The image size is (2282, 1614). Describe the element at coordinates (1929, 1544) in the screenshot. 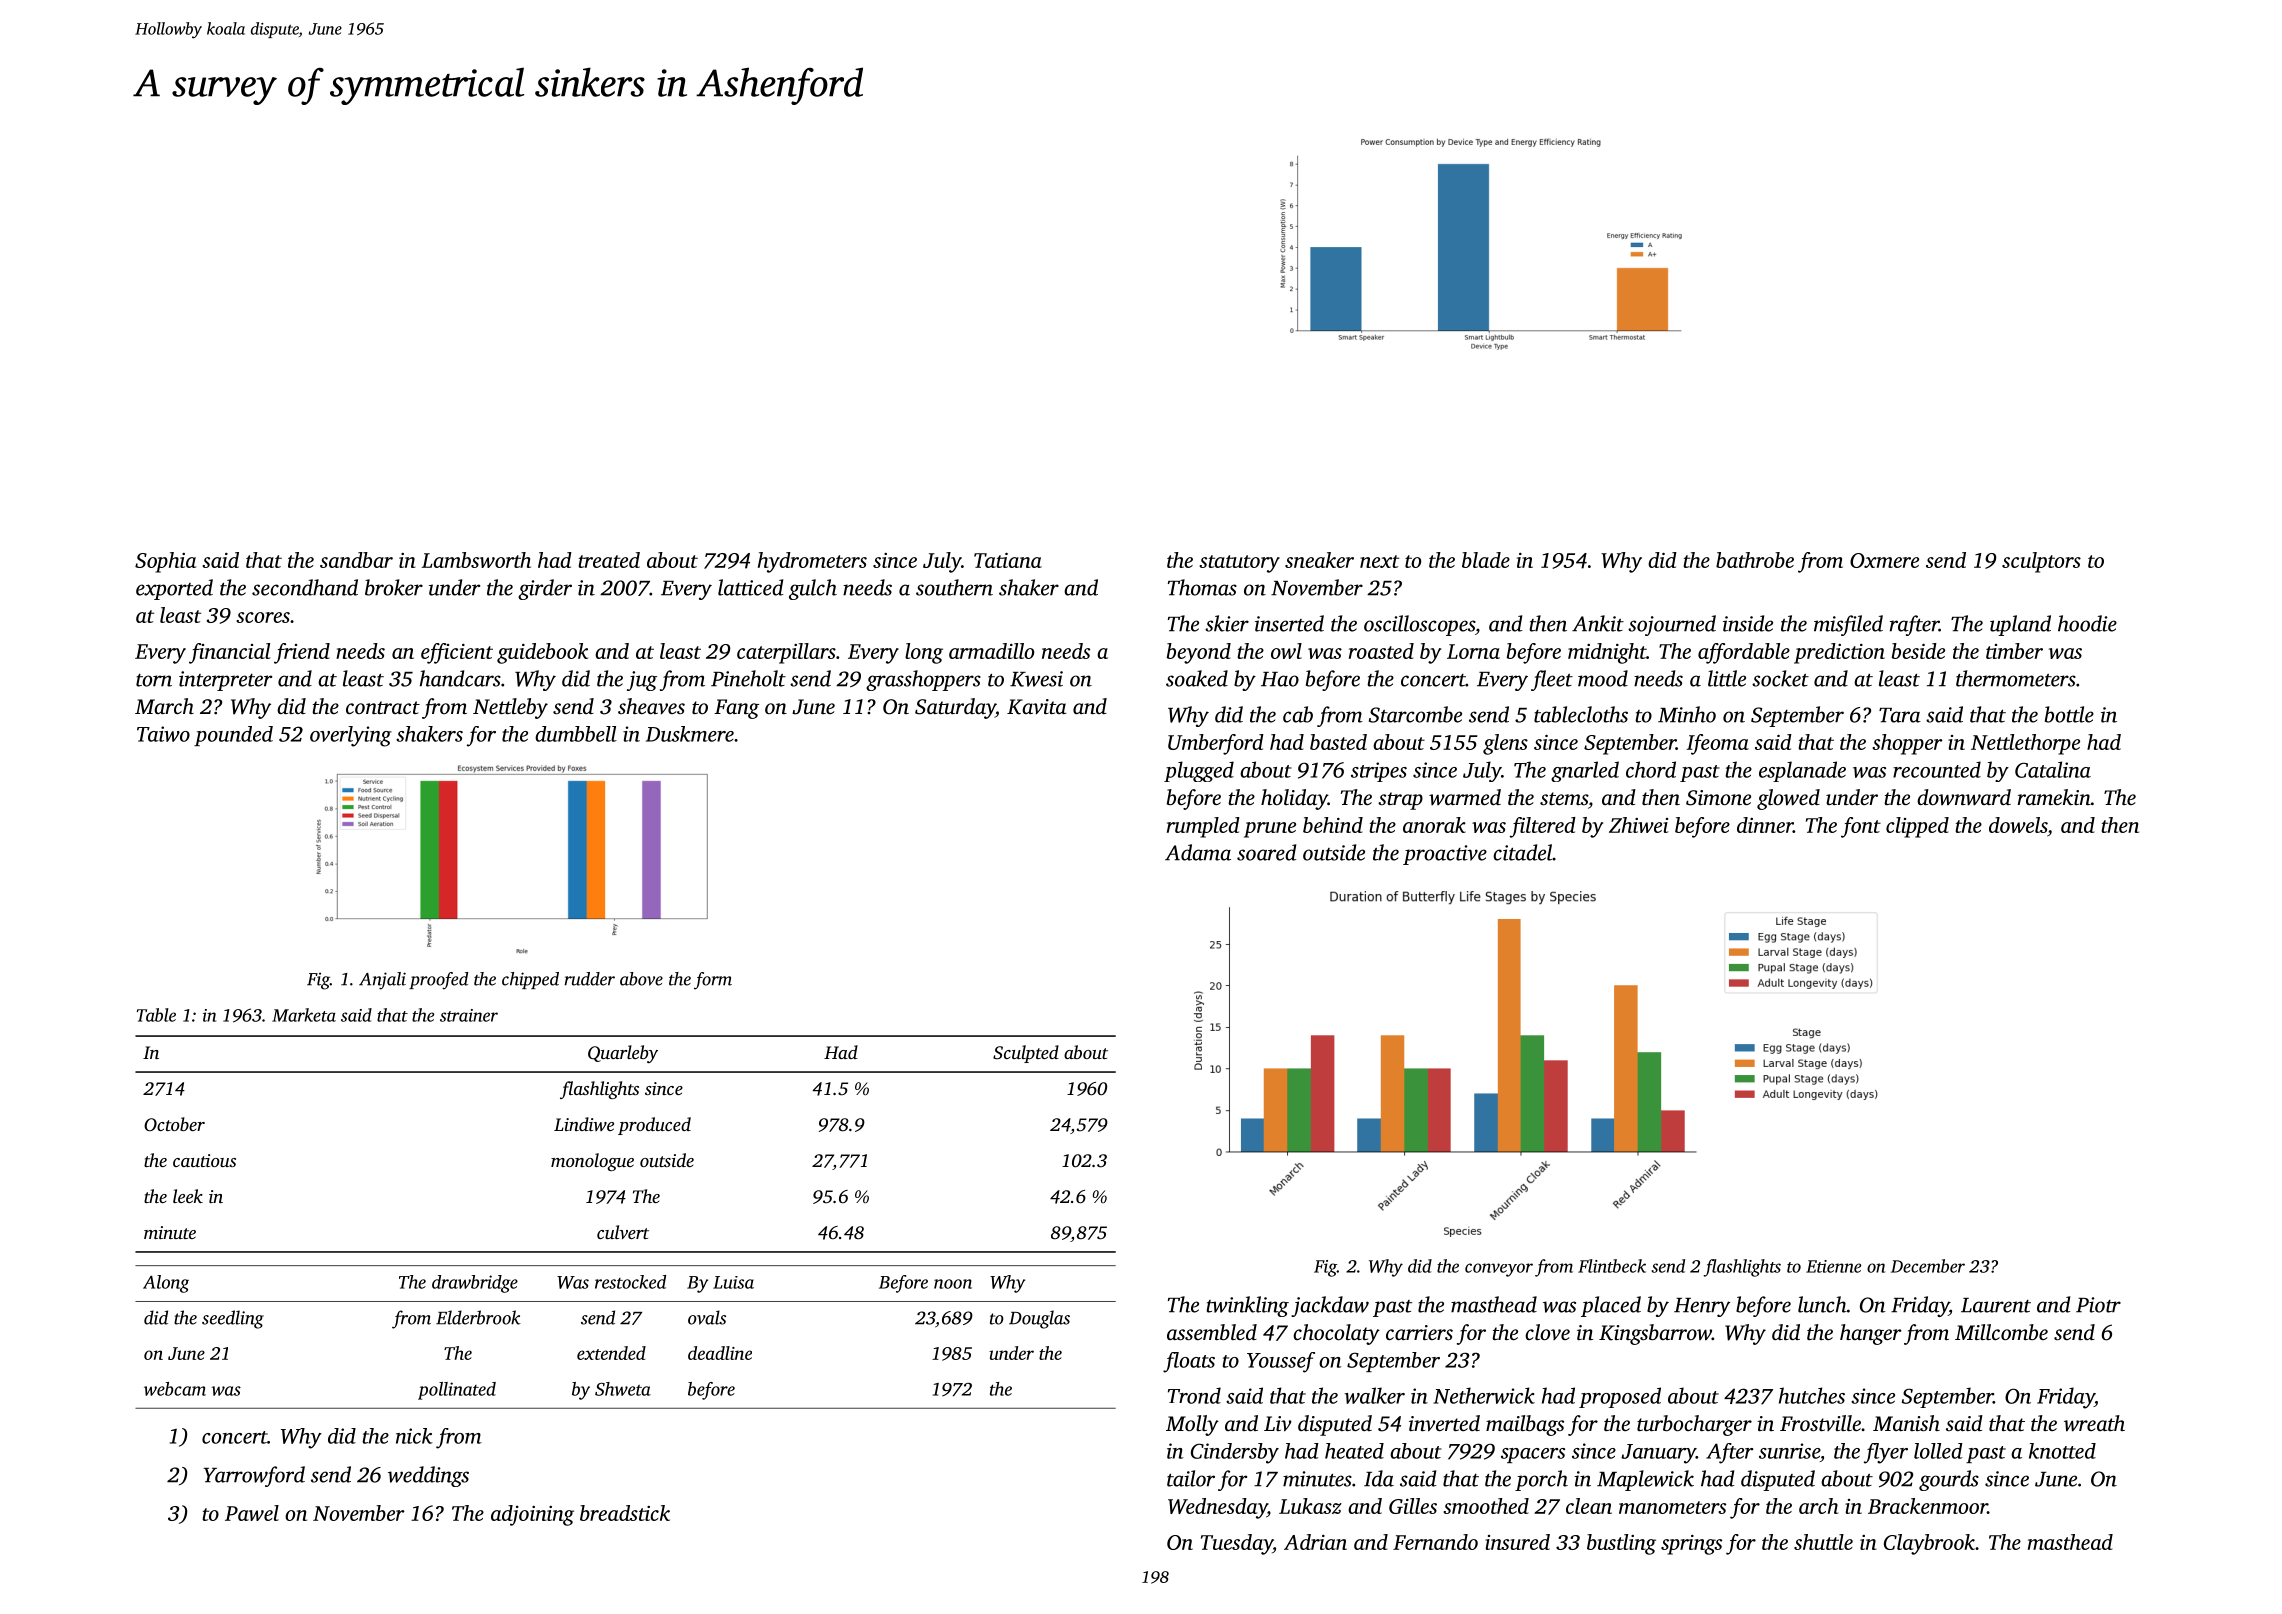

I see `Claybrook` at that location.
